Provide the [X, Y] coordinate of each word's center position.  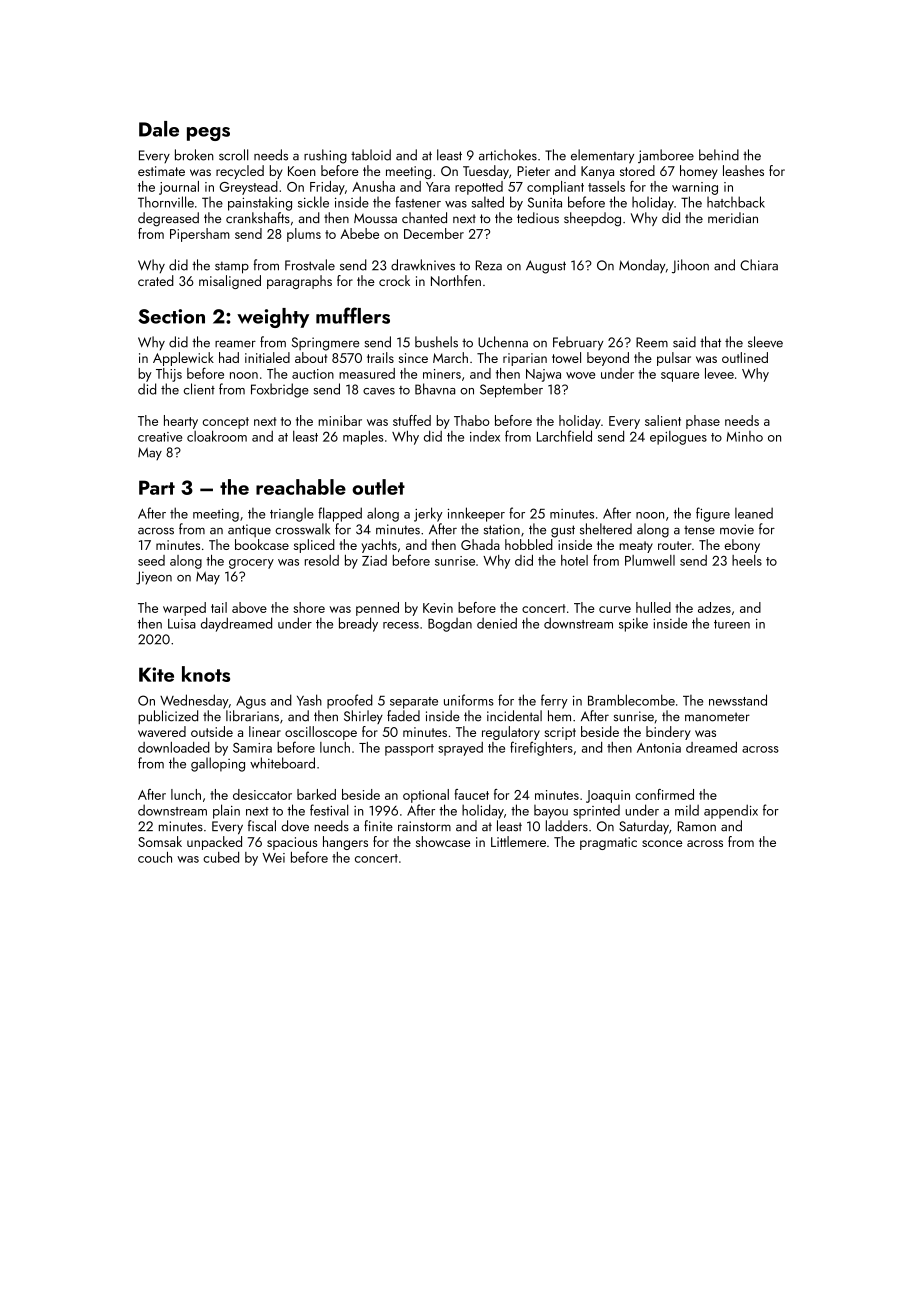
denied [497, 623]
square [680, 377]
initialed [267, 357]
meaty [636, 547]
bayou [551, 812]
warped [184, 609]
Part [157, 487]
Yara [438, 187]
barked [316, 794]
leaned [754, 513]
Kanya [597, 172]
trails [380, 357]
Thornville [166, 202]
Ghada [480, 544]
